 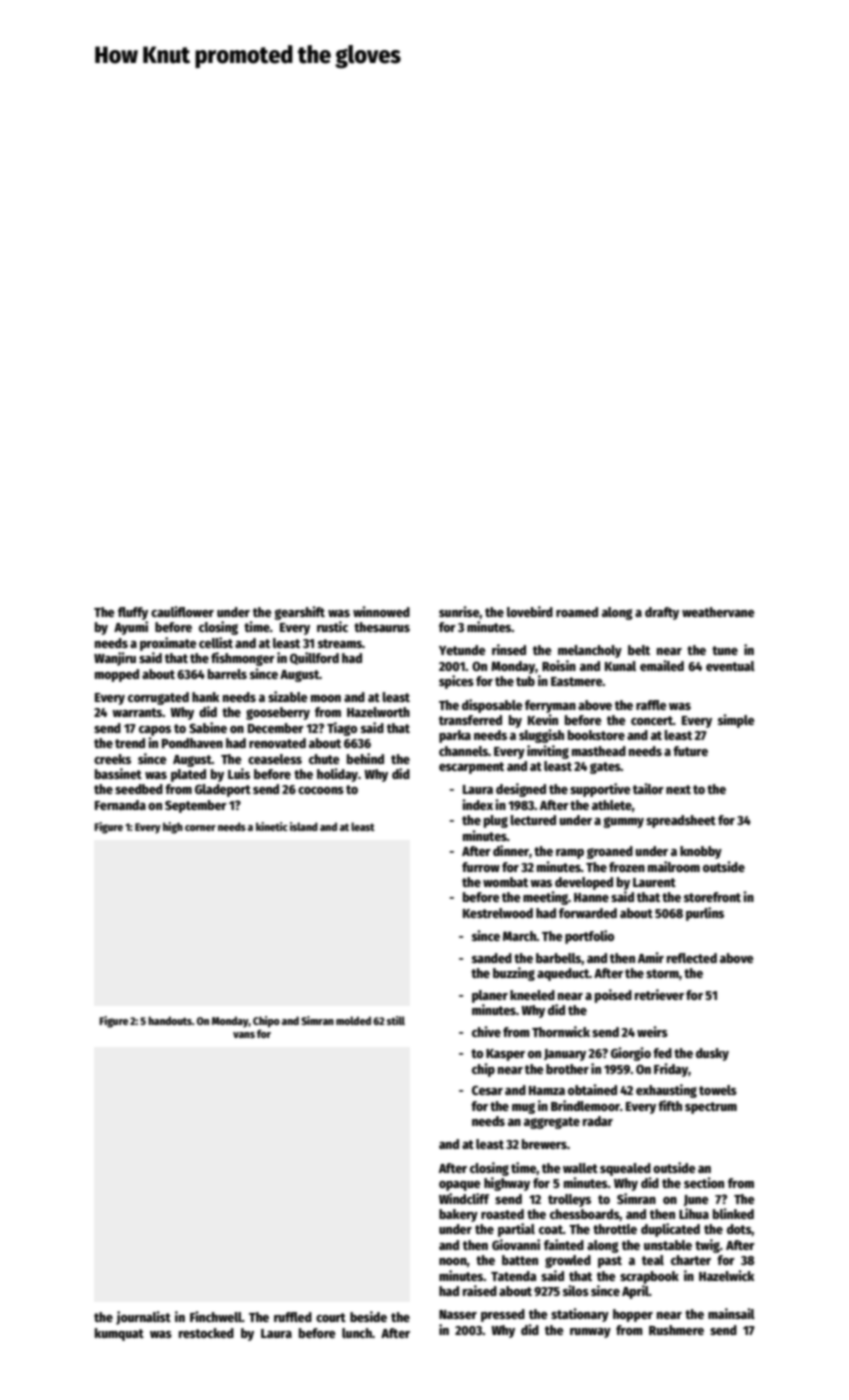 I want to click on partial, so click(x=516, y=1230).
